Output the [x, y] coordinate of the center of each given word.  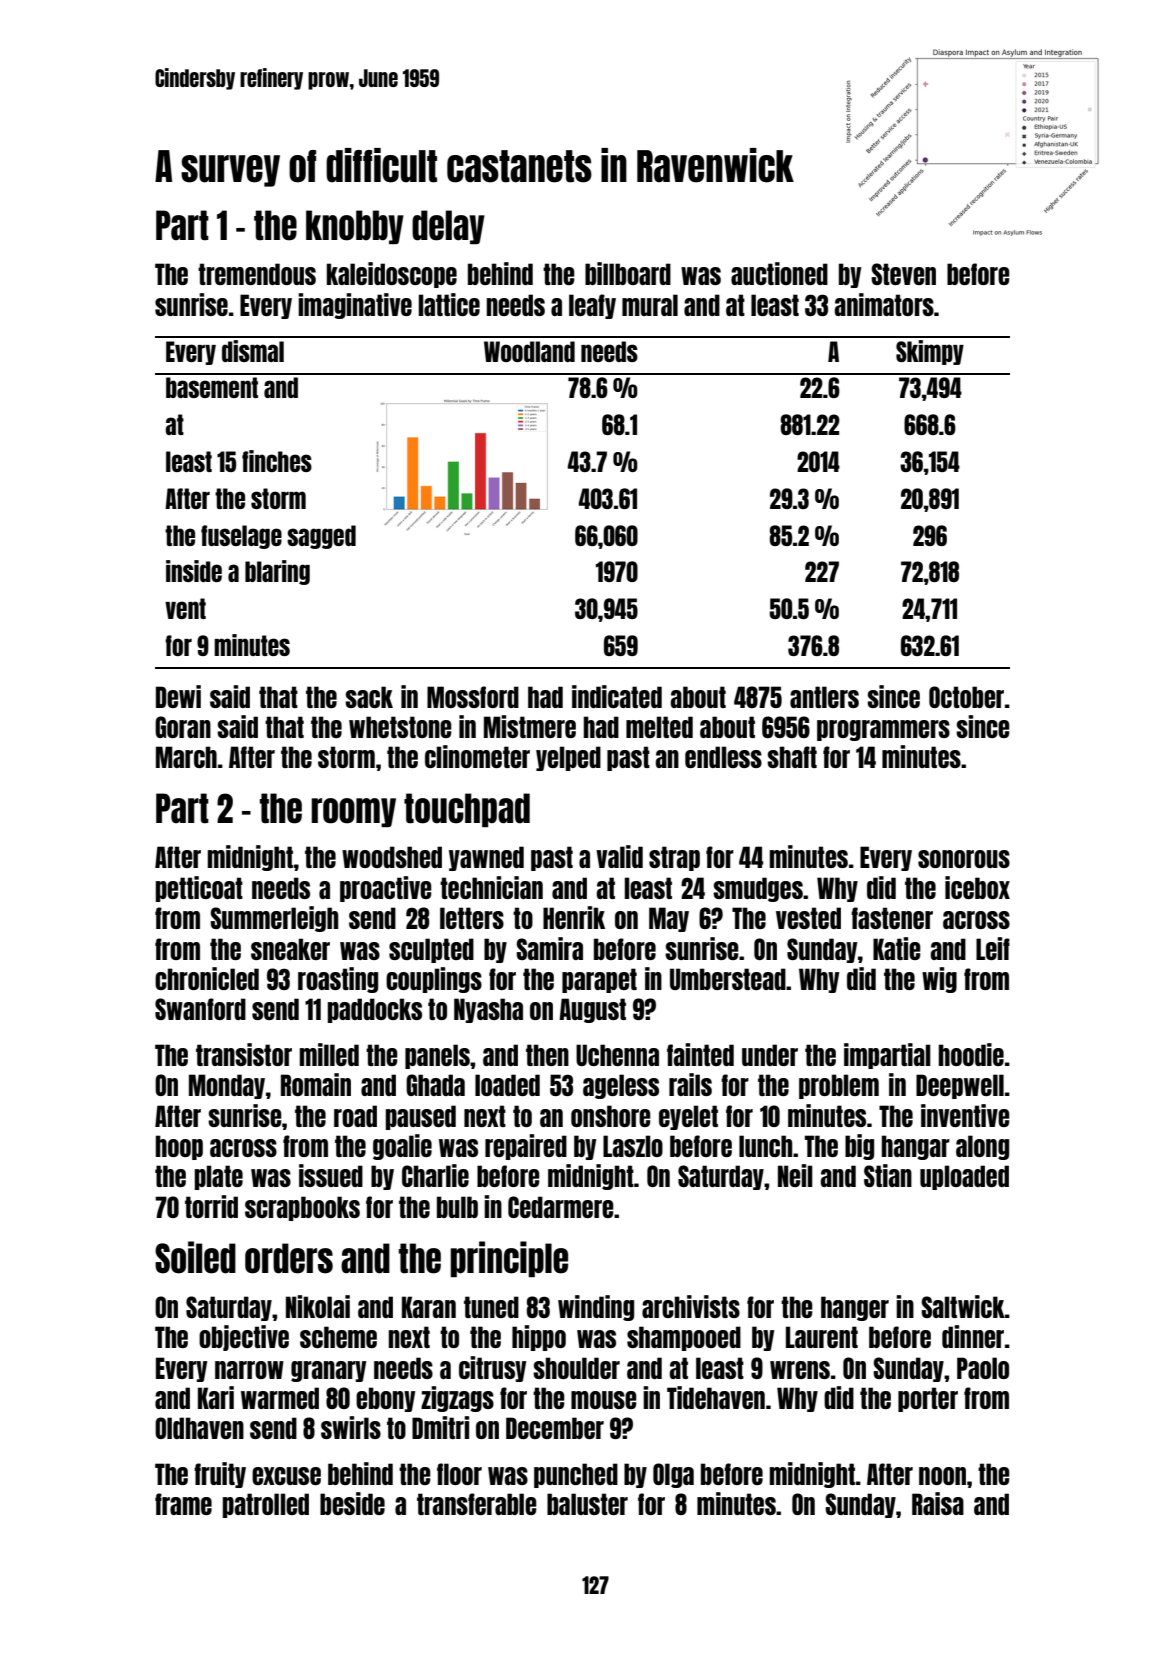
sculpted [431, 950]
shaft [792, 757]
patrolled [266, 1505]
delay [448, 227]
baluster [587, 1504]
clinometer [477, 756]
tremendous [257, 274]
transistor [244, 1054]
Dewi [178, 696]
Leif [993, 948]
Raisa [938, 1503]
